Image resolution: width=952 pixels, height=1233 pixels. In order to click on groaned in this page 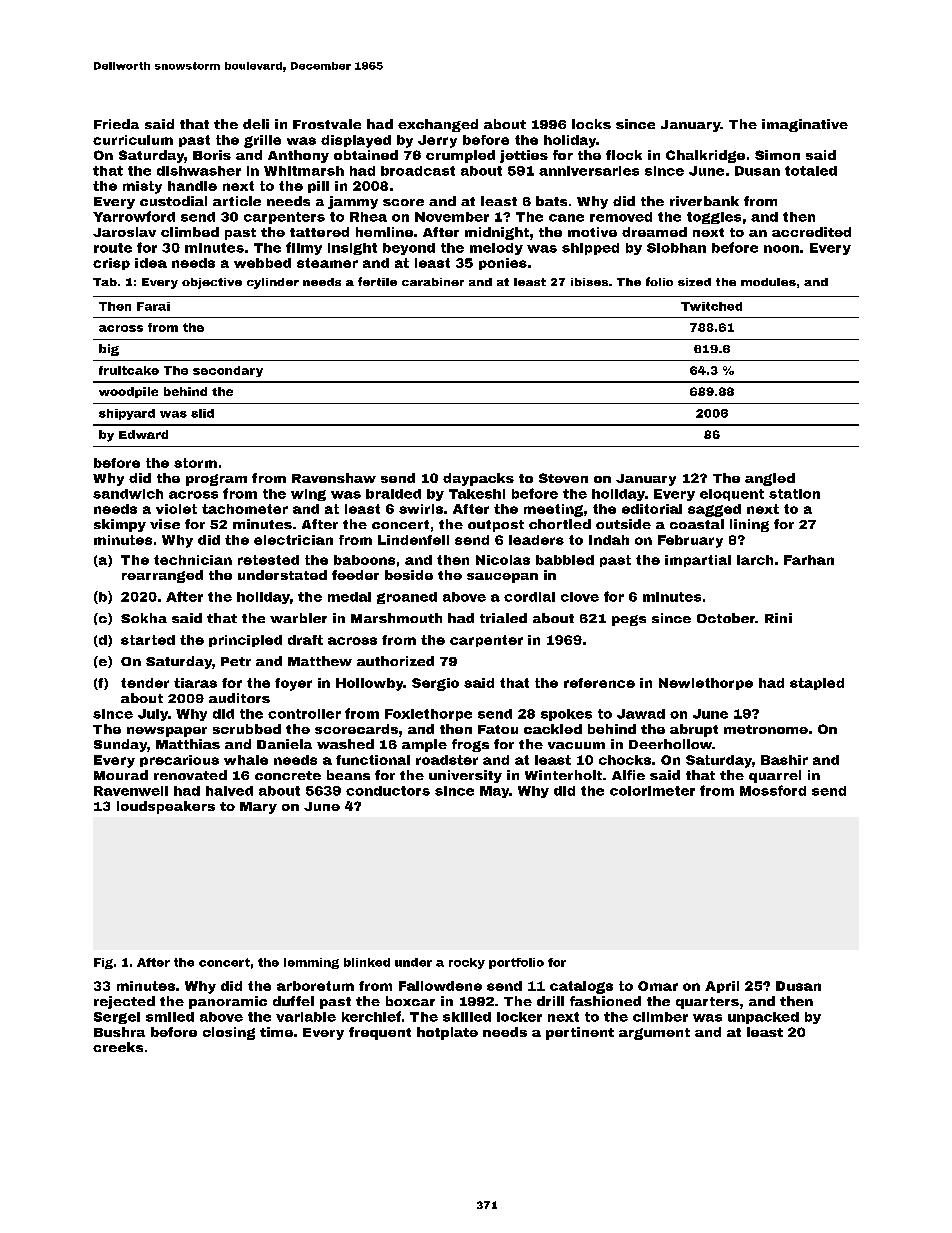, I will do `click(407, 598)`.
